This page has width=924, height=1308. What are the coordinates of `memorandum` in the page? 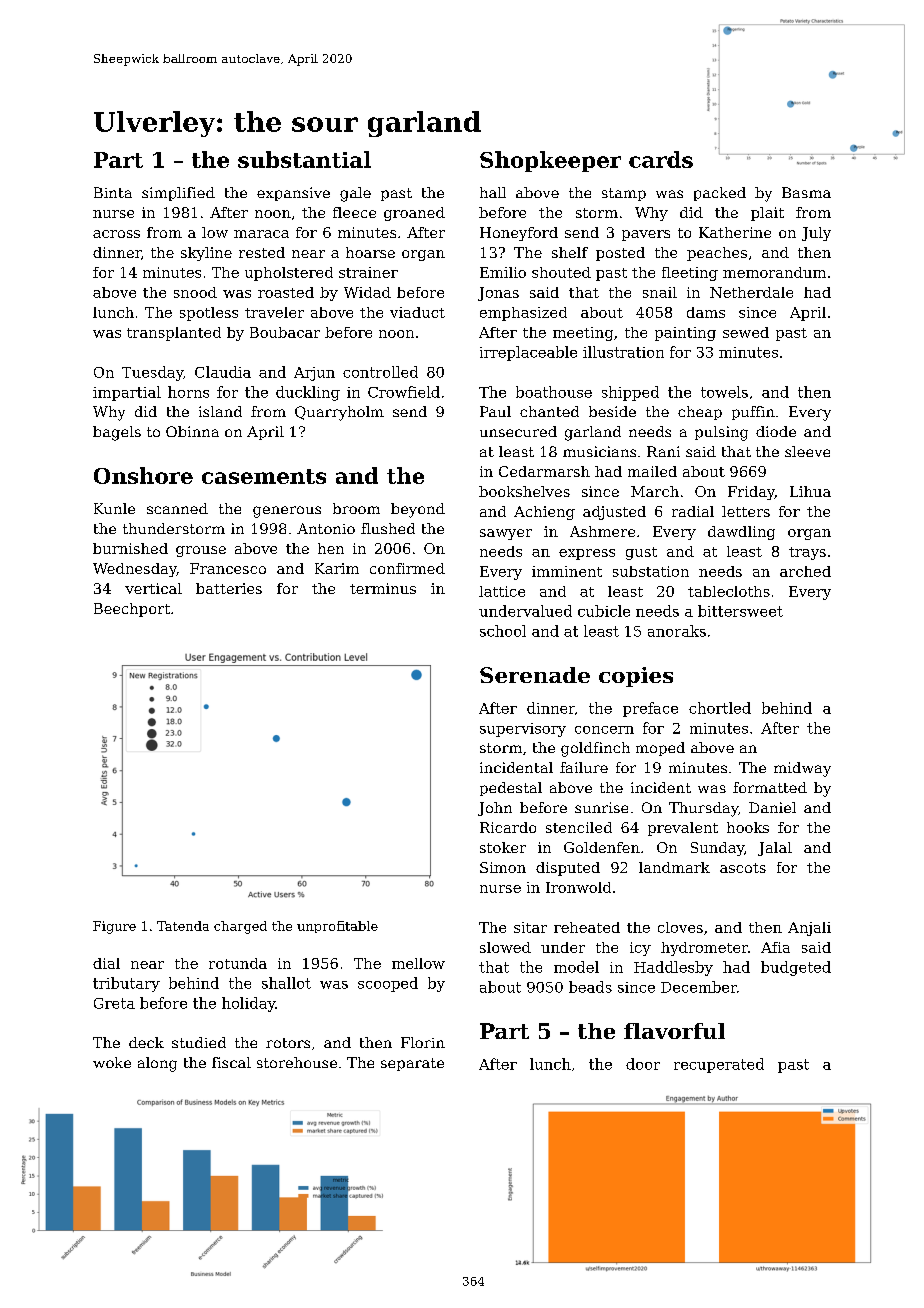 It's located at (774, 272).
